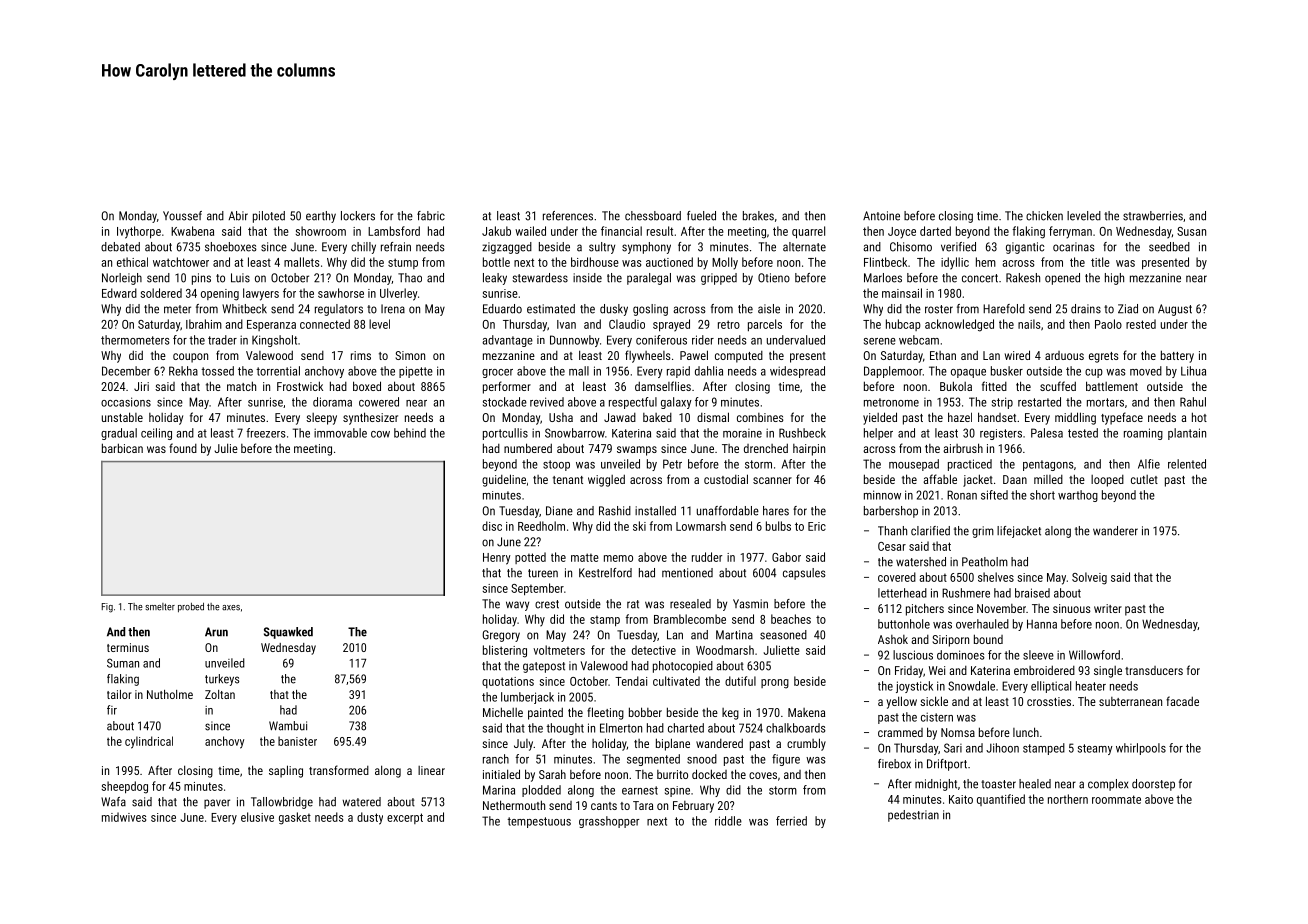  What do you see at coordinates (431, 216) in the screenshot?
I see `fabric` at bounding box center [431, 216].
